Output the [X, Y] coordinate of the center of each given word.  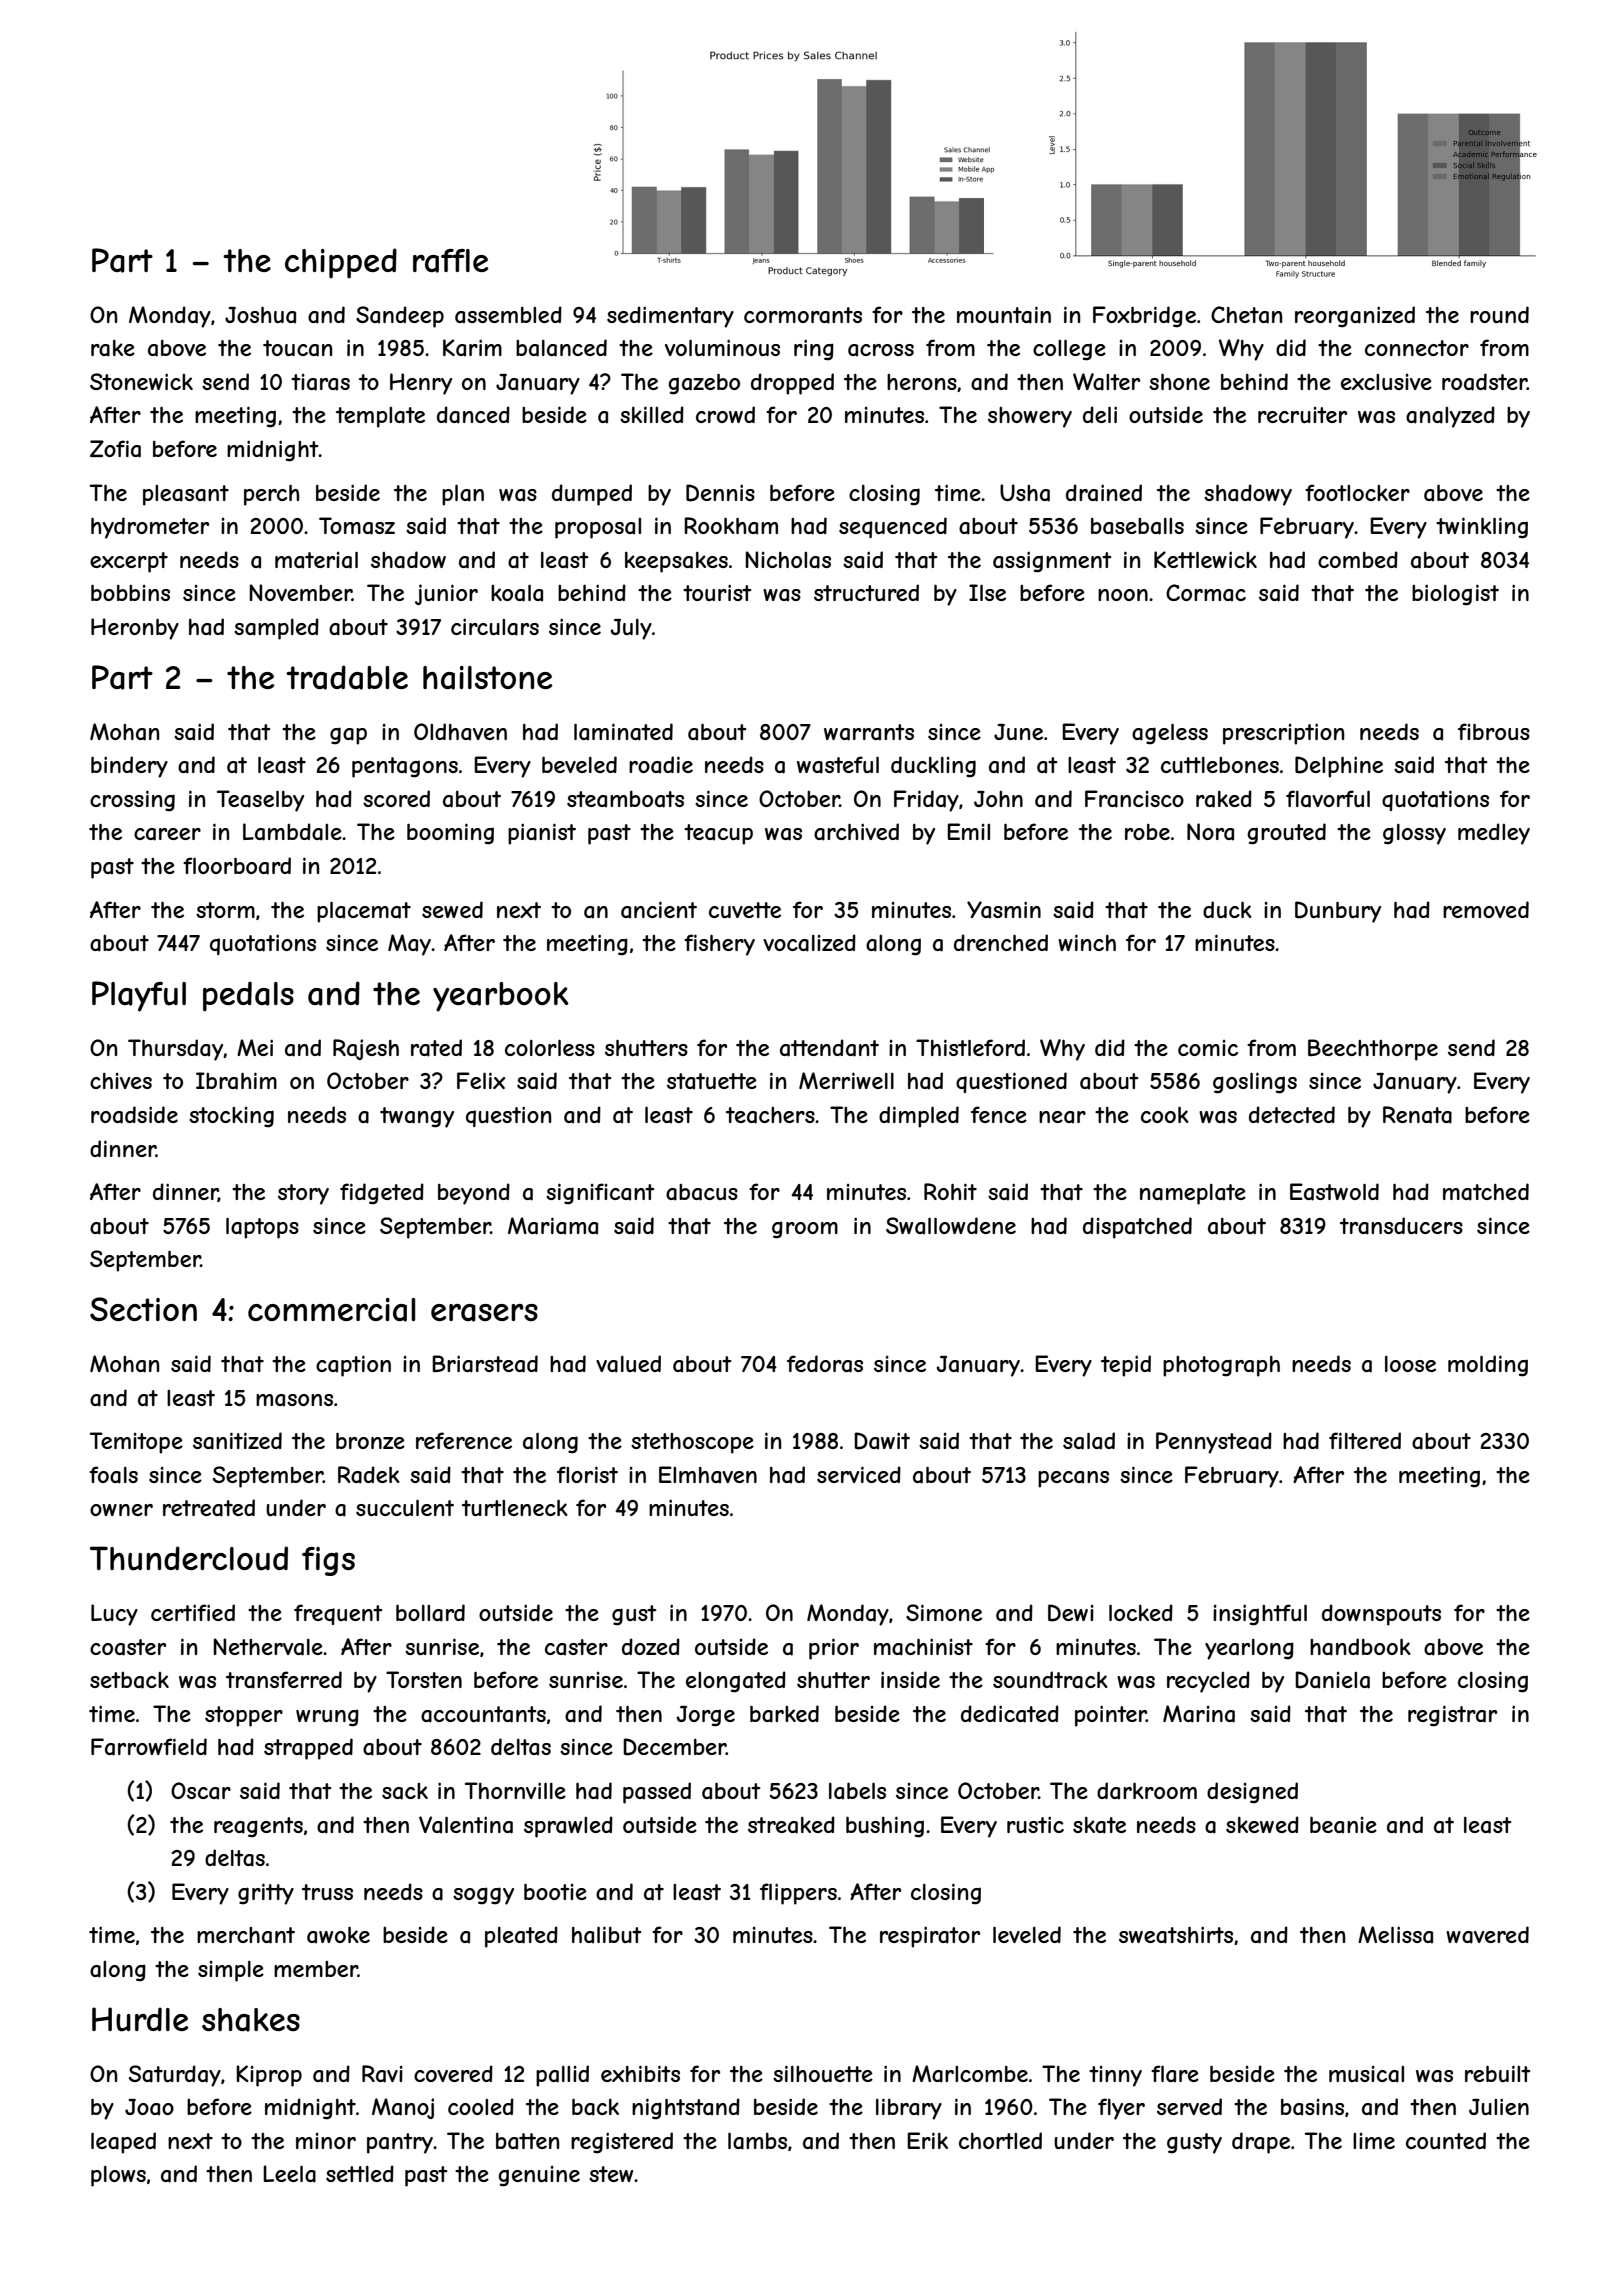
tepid [1126, 1366]
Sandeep [400, 317]
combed [1358, 559]
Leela [289, 2174]
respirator [930, 1937]
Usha [1025, 493]
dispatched [1137, 1228]
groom [805, 1230]
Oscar [201, 1791]
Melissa [1395, 1935]
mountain [1004, 315]
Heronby [135, 629]
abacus [702, 1192]
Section [143, 1309]
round [1499, 314]
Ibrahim [236, 1081]
